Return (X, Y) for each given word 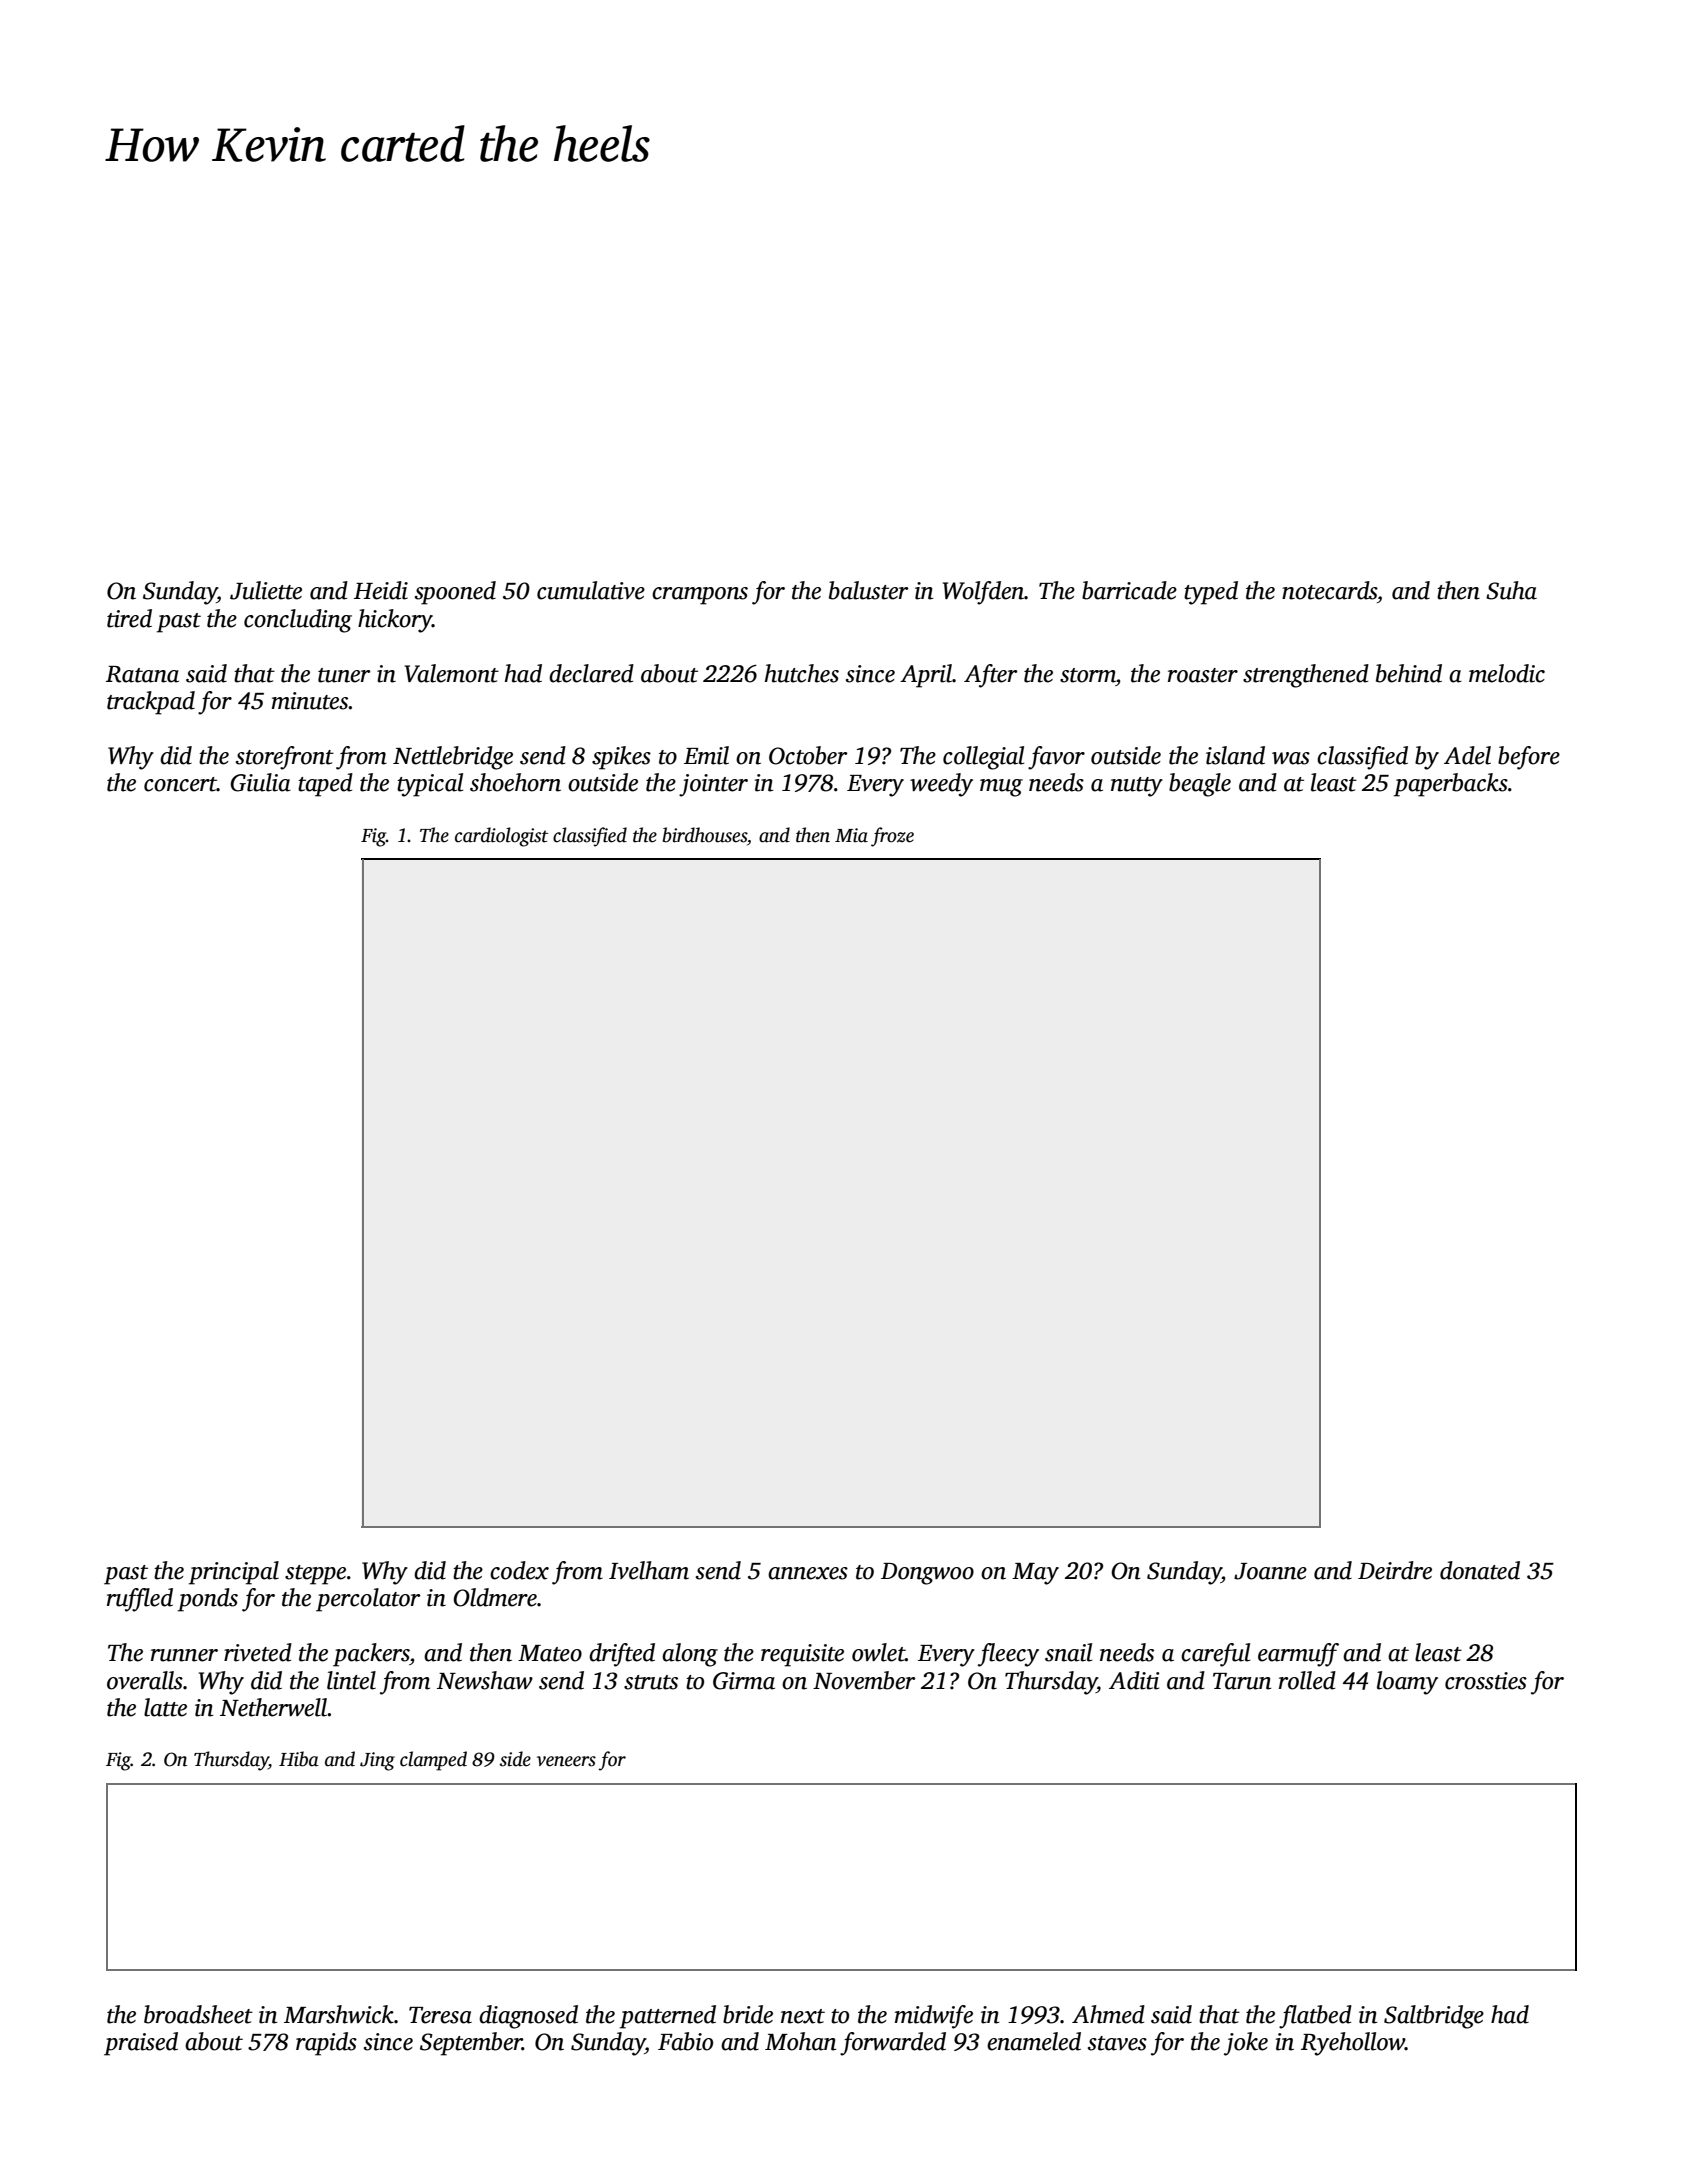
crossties (1486, 1681)
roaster (1203, 675)
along (690, 1655)
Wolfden (983, 593)
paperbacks (1451, 785)
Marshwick (339, 2014)
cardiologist (501, 837)
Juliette (266, 590)
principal (234, 1573)
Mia (851, 835)
